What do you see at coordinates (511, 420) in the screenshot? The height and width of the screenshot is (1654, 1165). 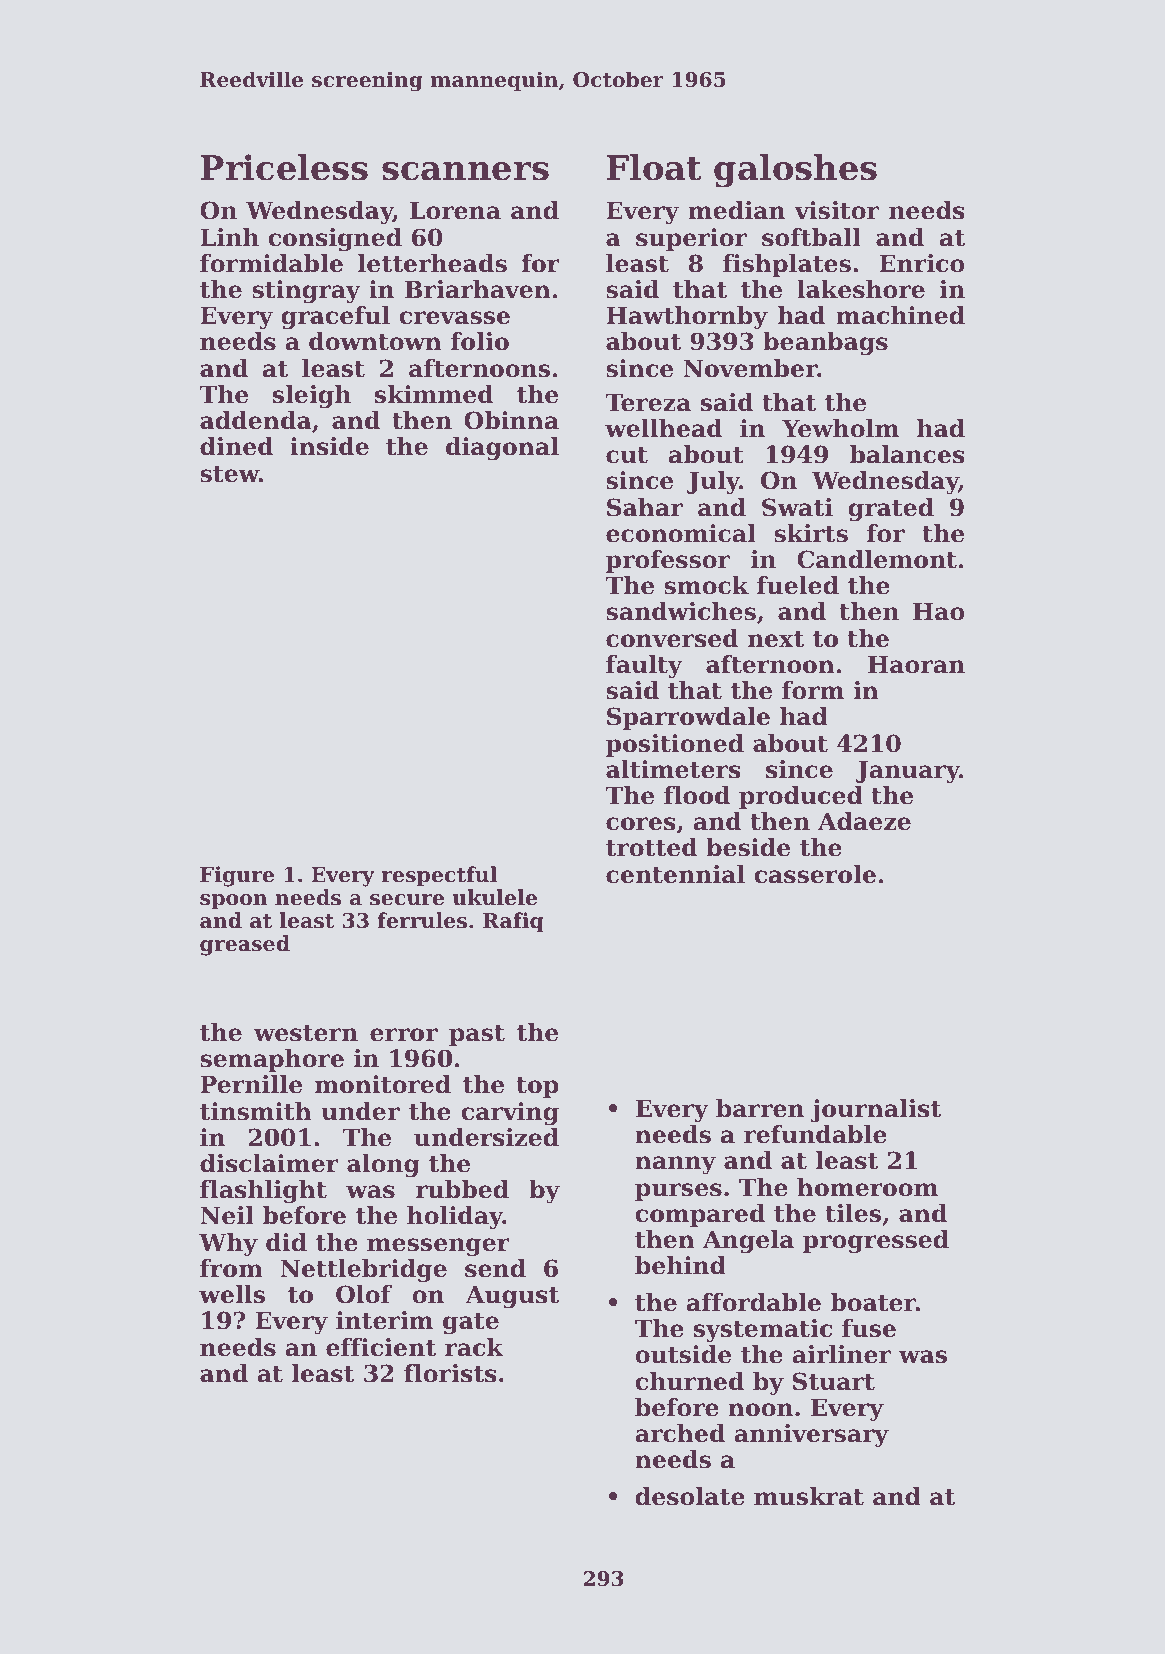 I see `Obinna` at bounding box center [511, 420].
